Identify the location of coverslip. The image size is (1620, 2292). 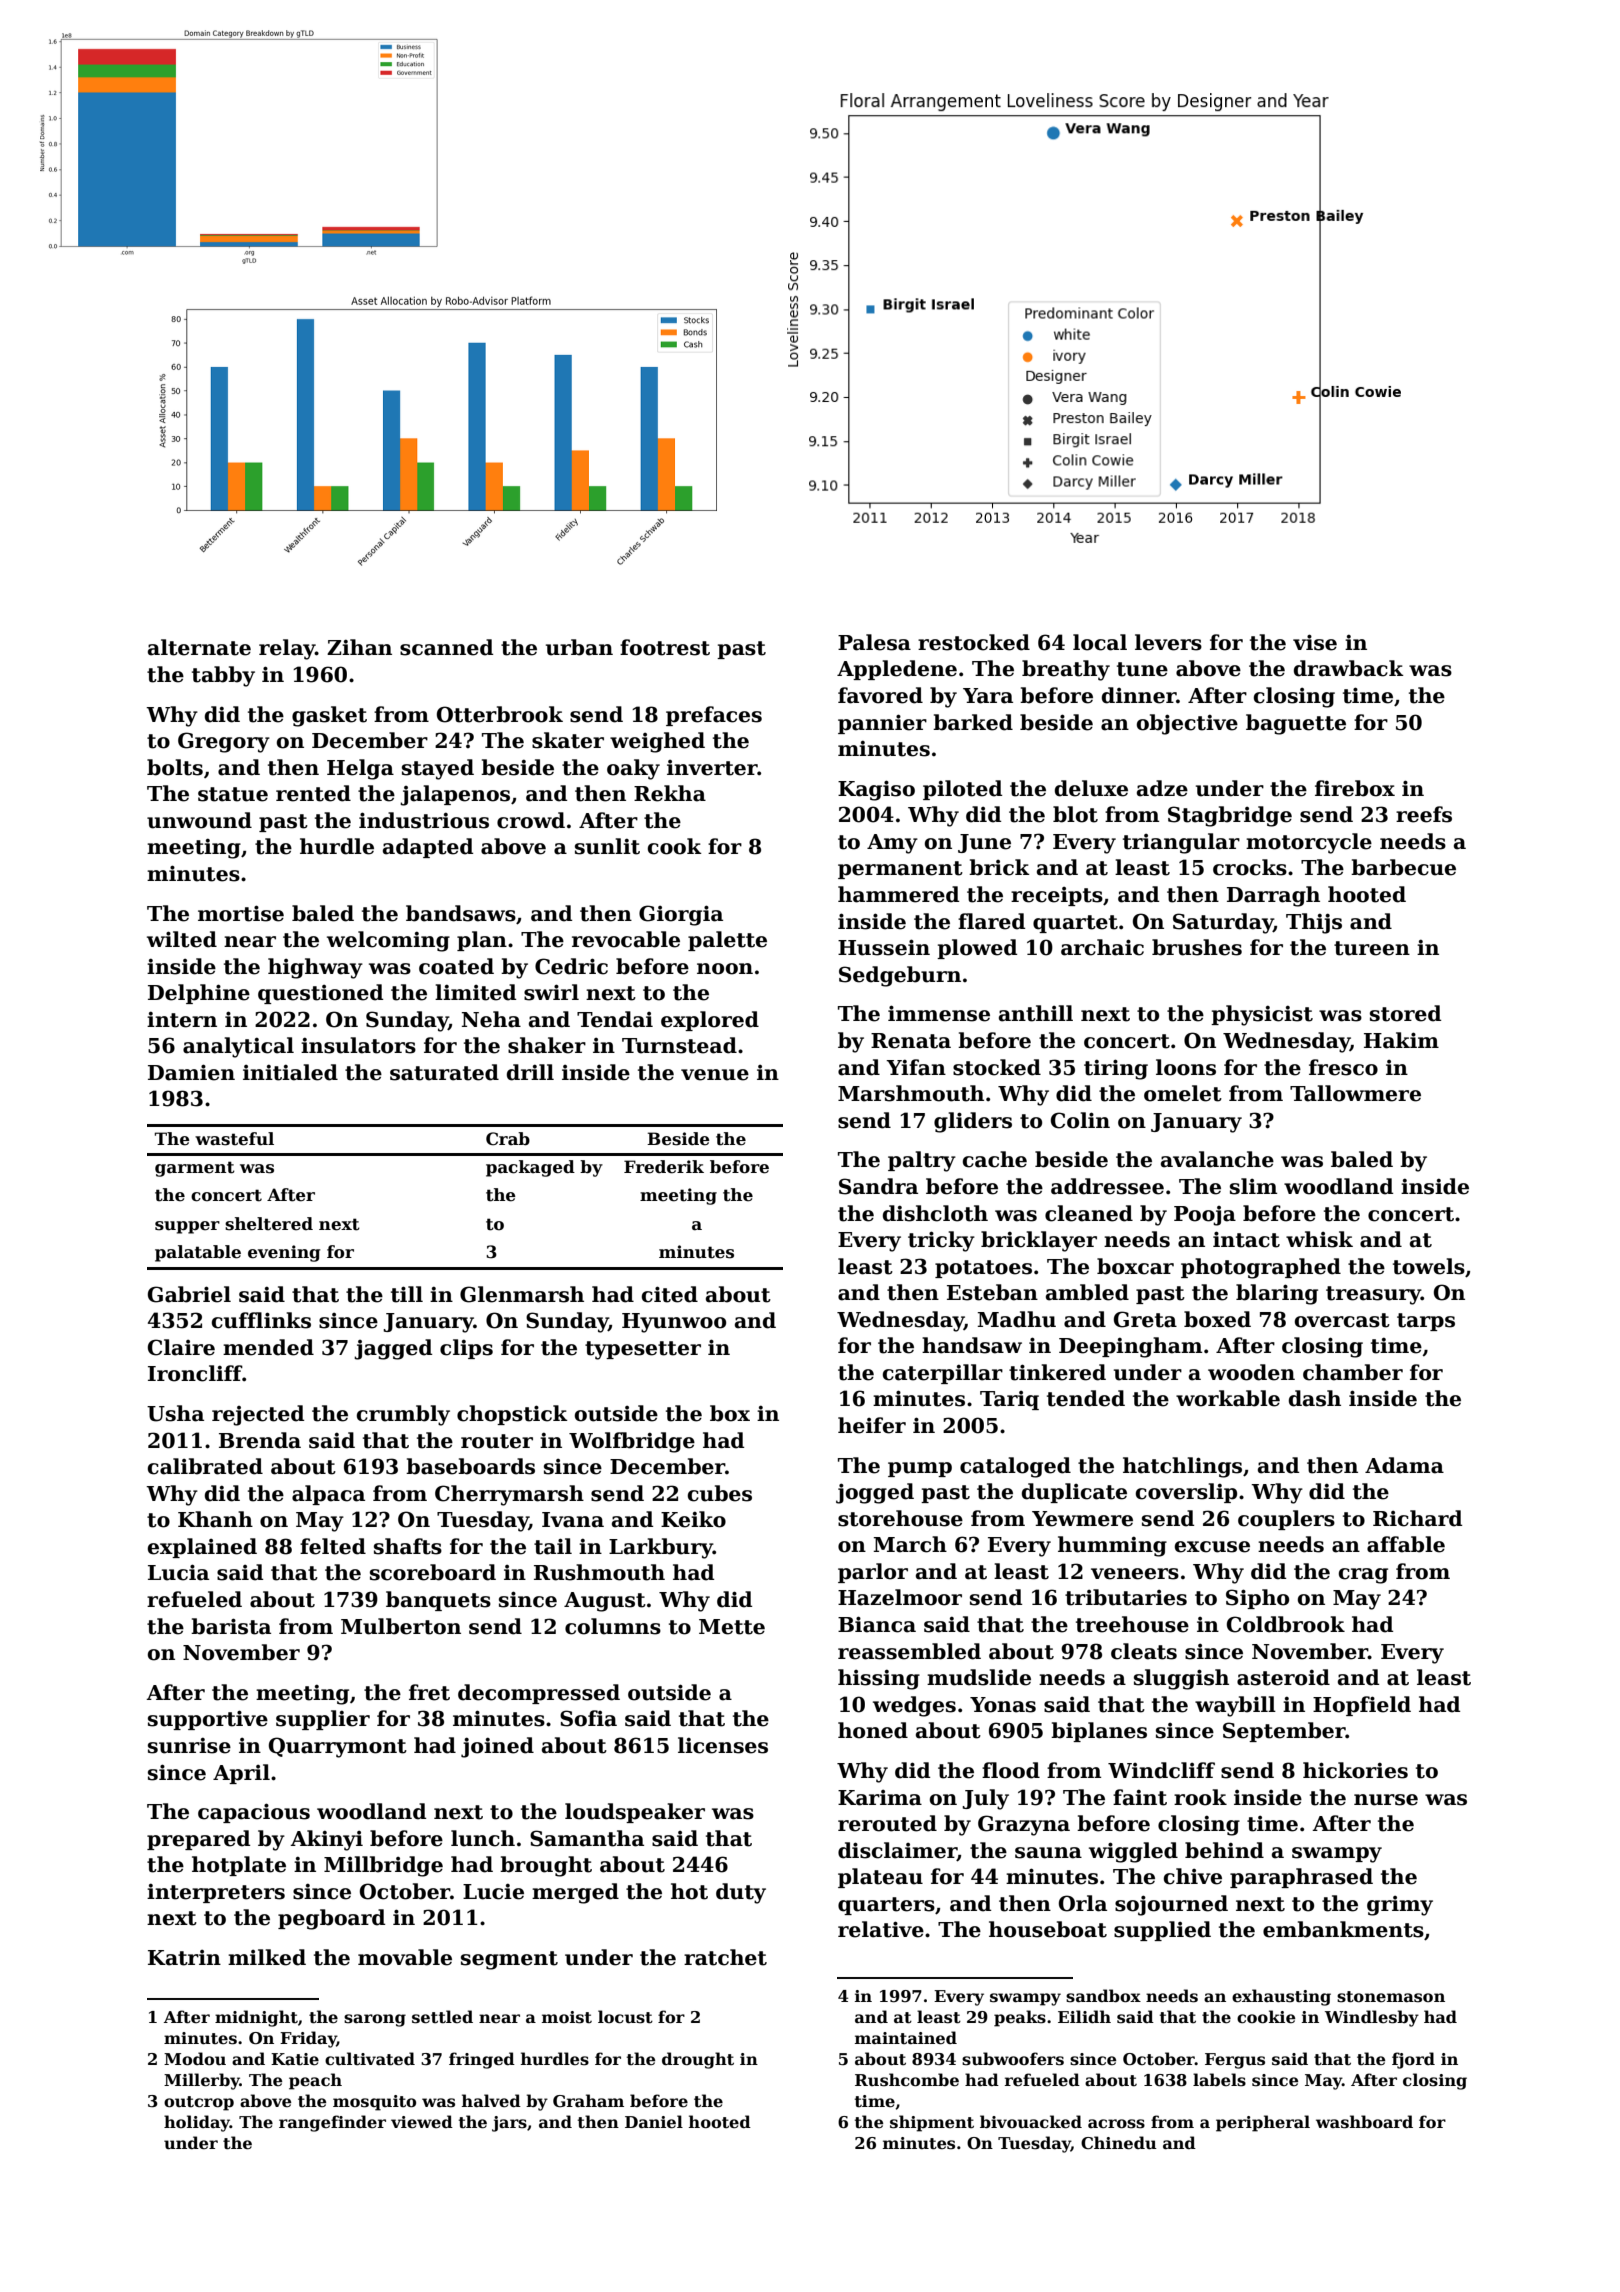
(1186, 1493).
